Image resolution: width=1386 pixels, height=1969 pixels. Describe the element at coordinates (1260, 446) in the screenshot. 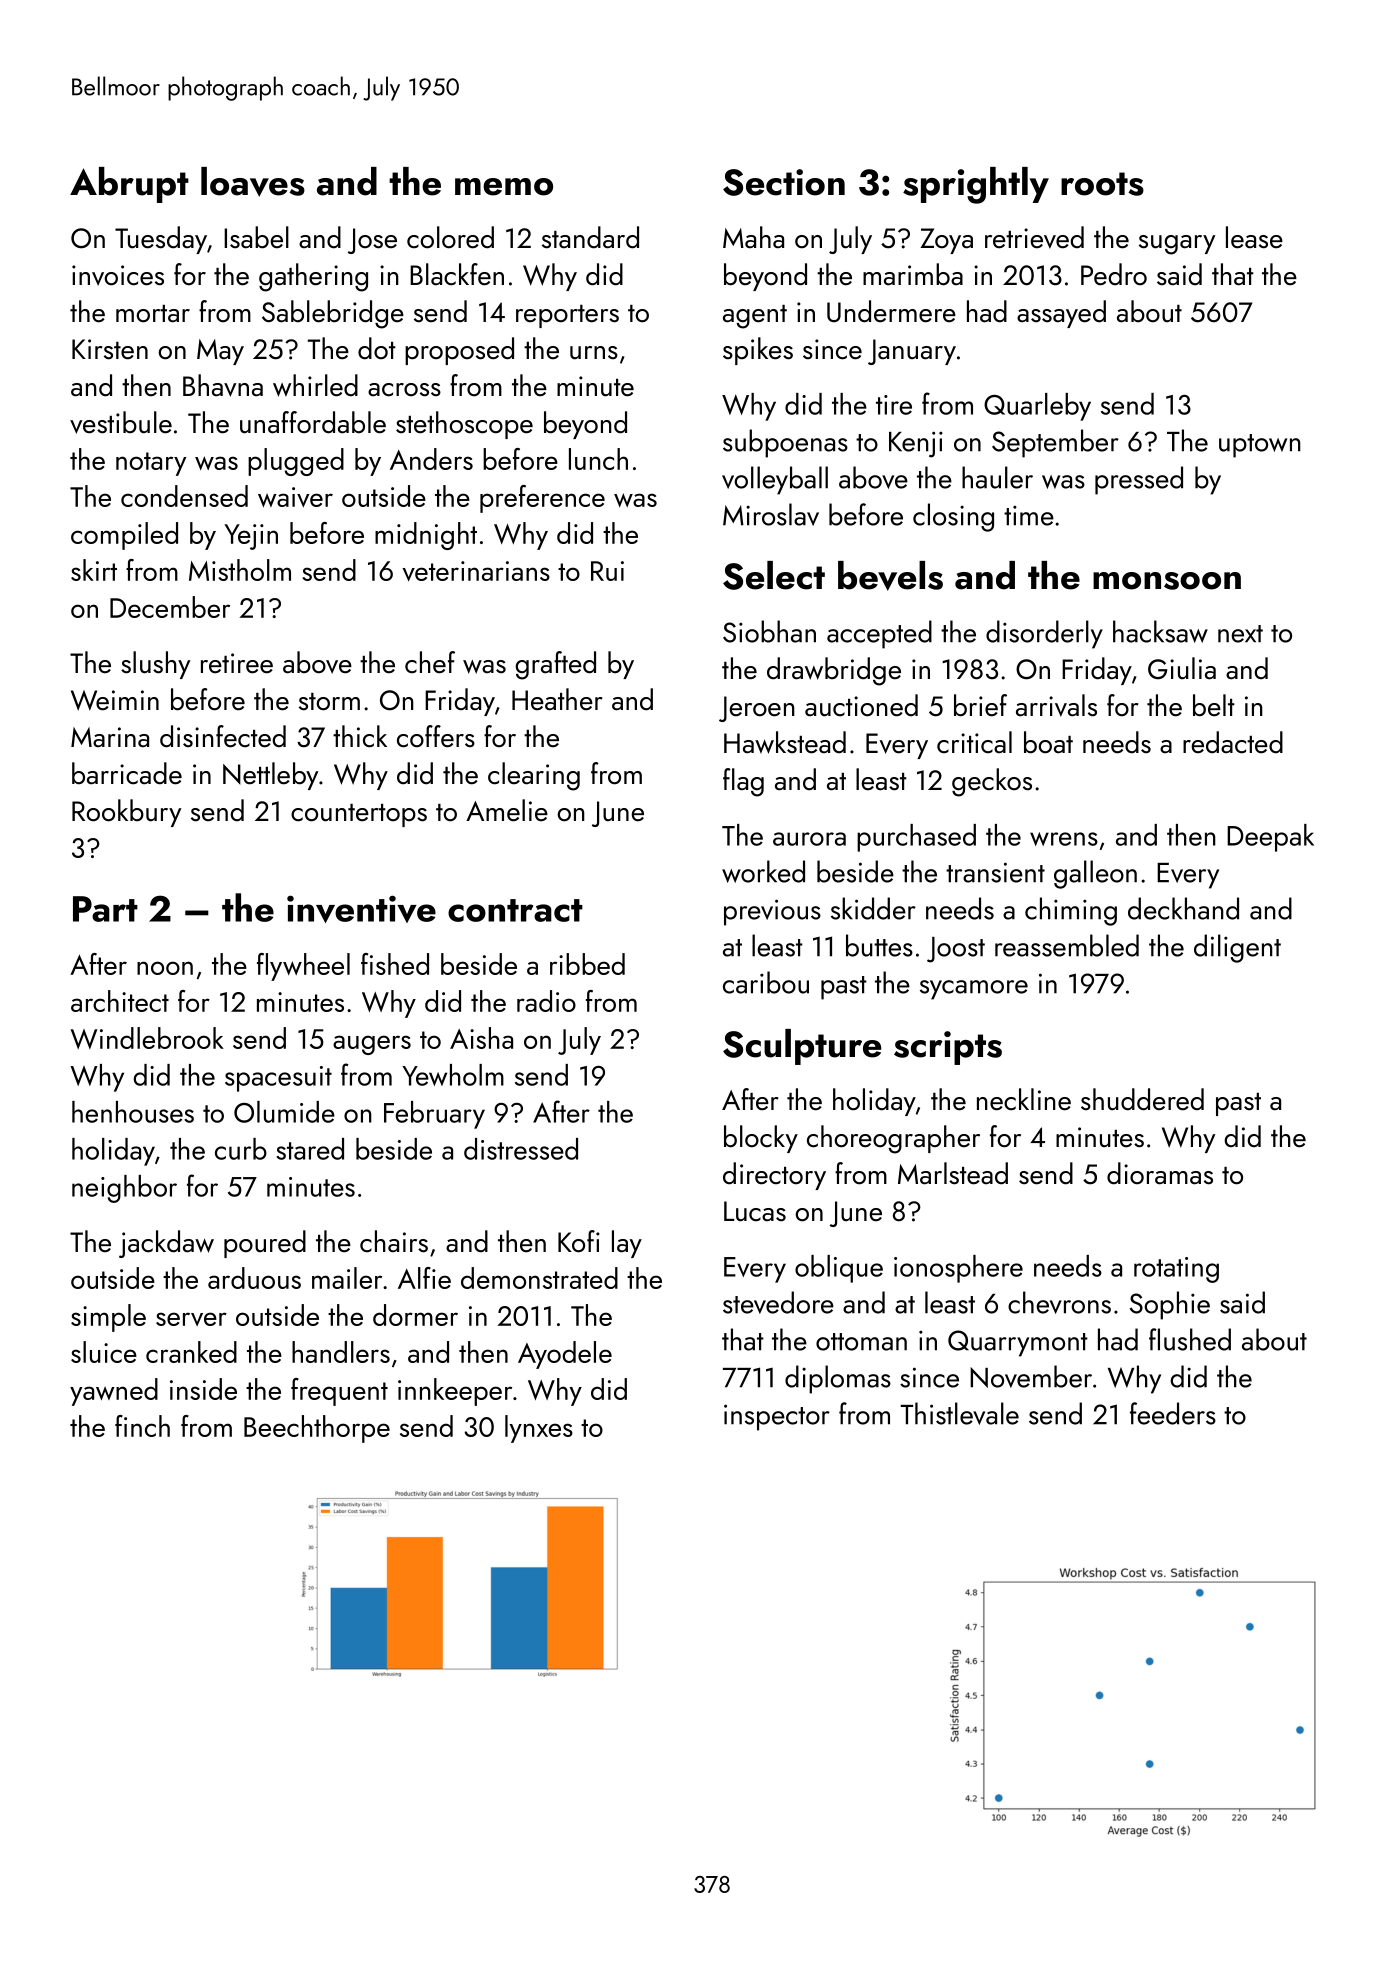

I see `uptown` at that location.
